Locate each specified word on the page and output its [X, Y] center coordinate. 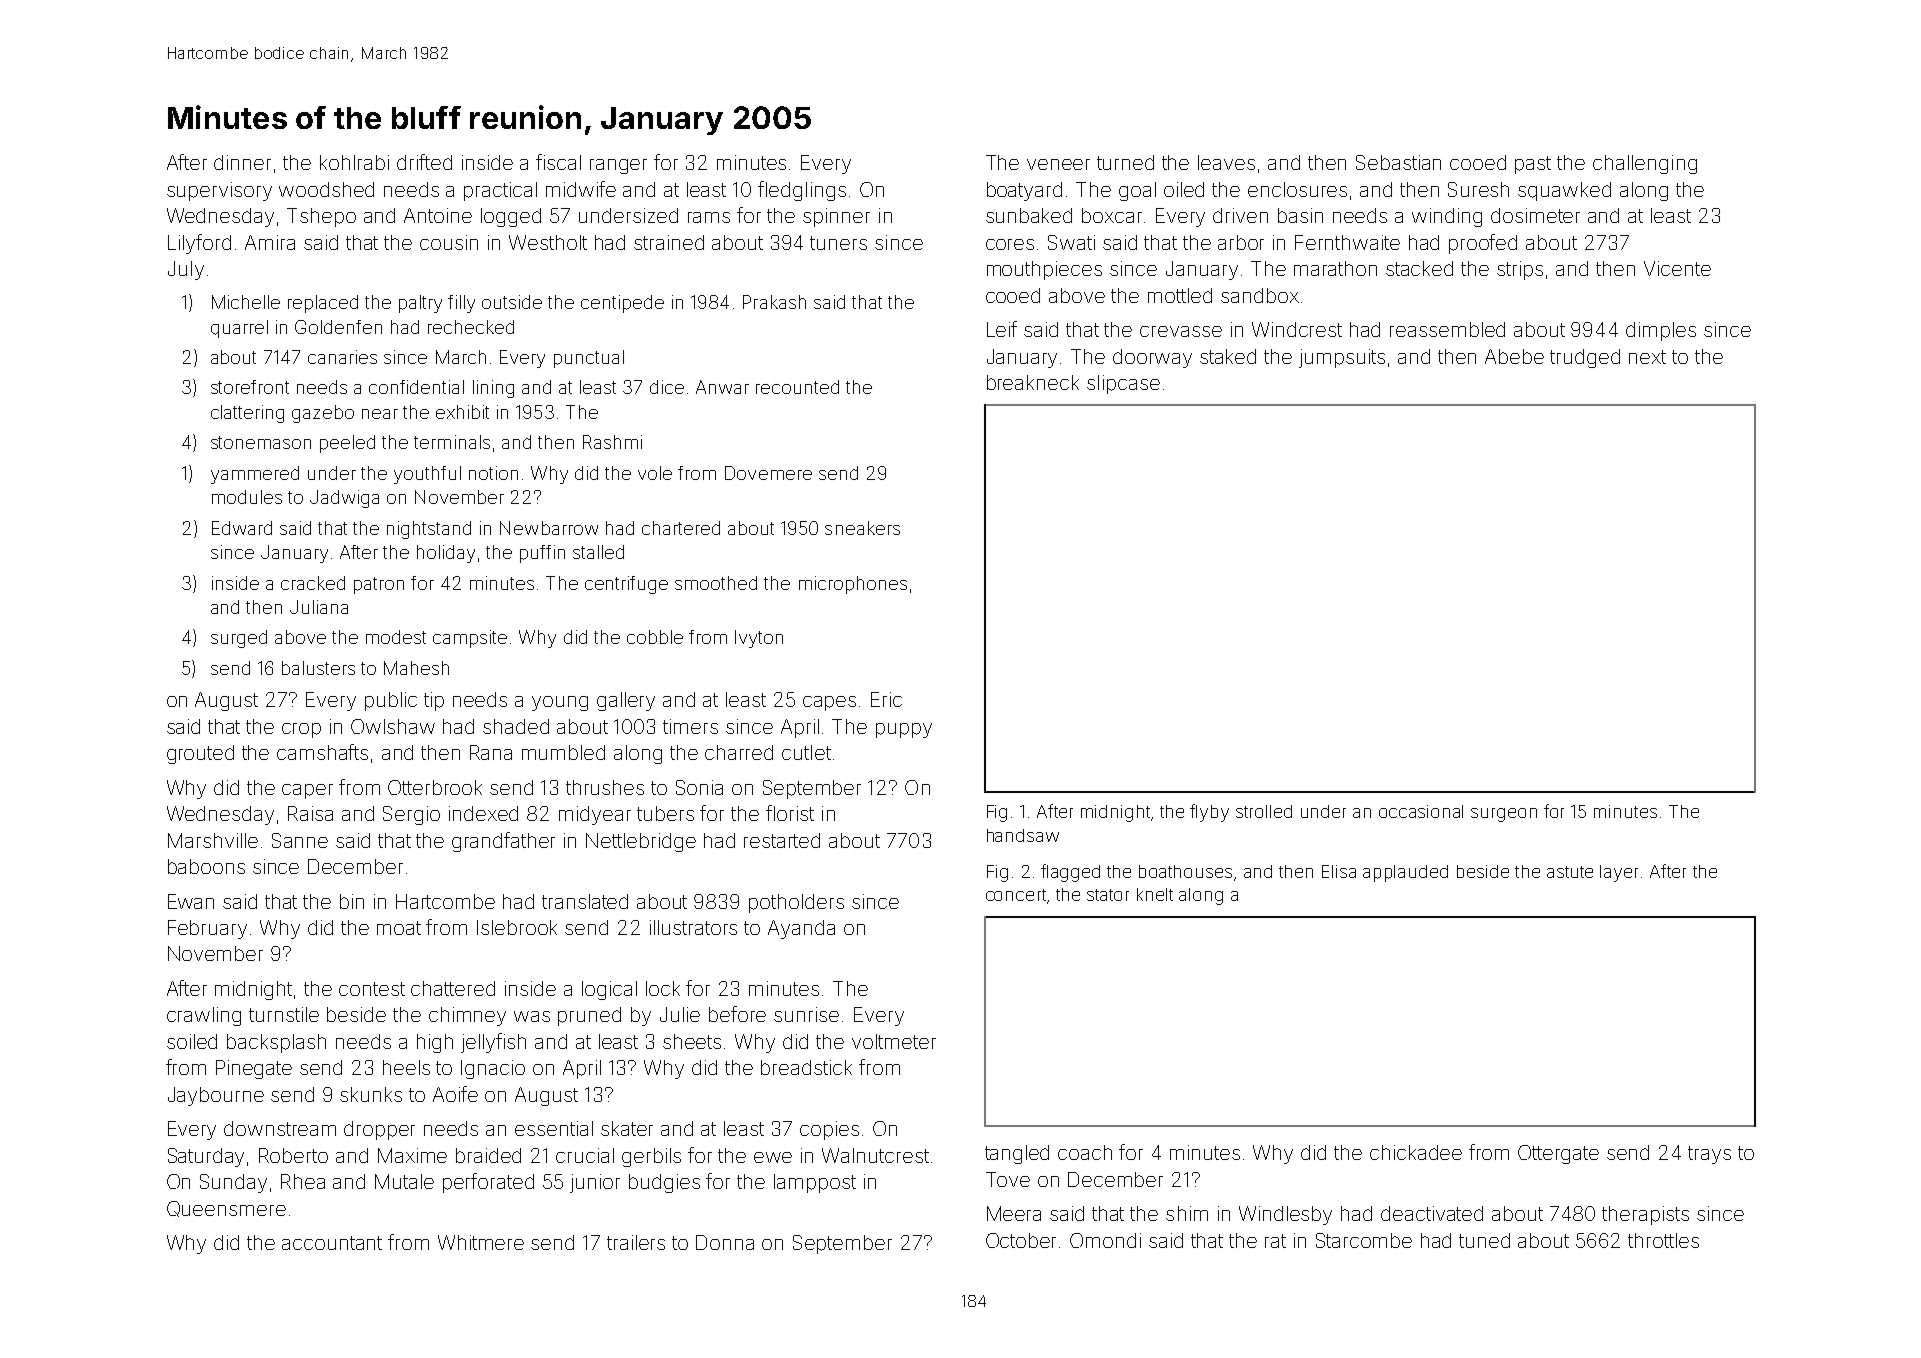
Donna [725, 1242]
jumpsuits [1342, 358]
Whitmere [481, 1242]
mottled [1180, 295]
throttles [1663, 1240]
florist [790, 813]
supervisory [219, 191]
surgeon [1504, 815]
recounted [797, 387]
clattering [247, 414]
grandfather [503, 842]
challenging [1645, 164]
